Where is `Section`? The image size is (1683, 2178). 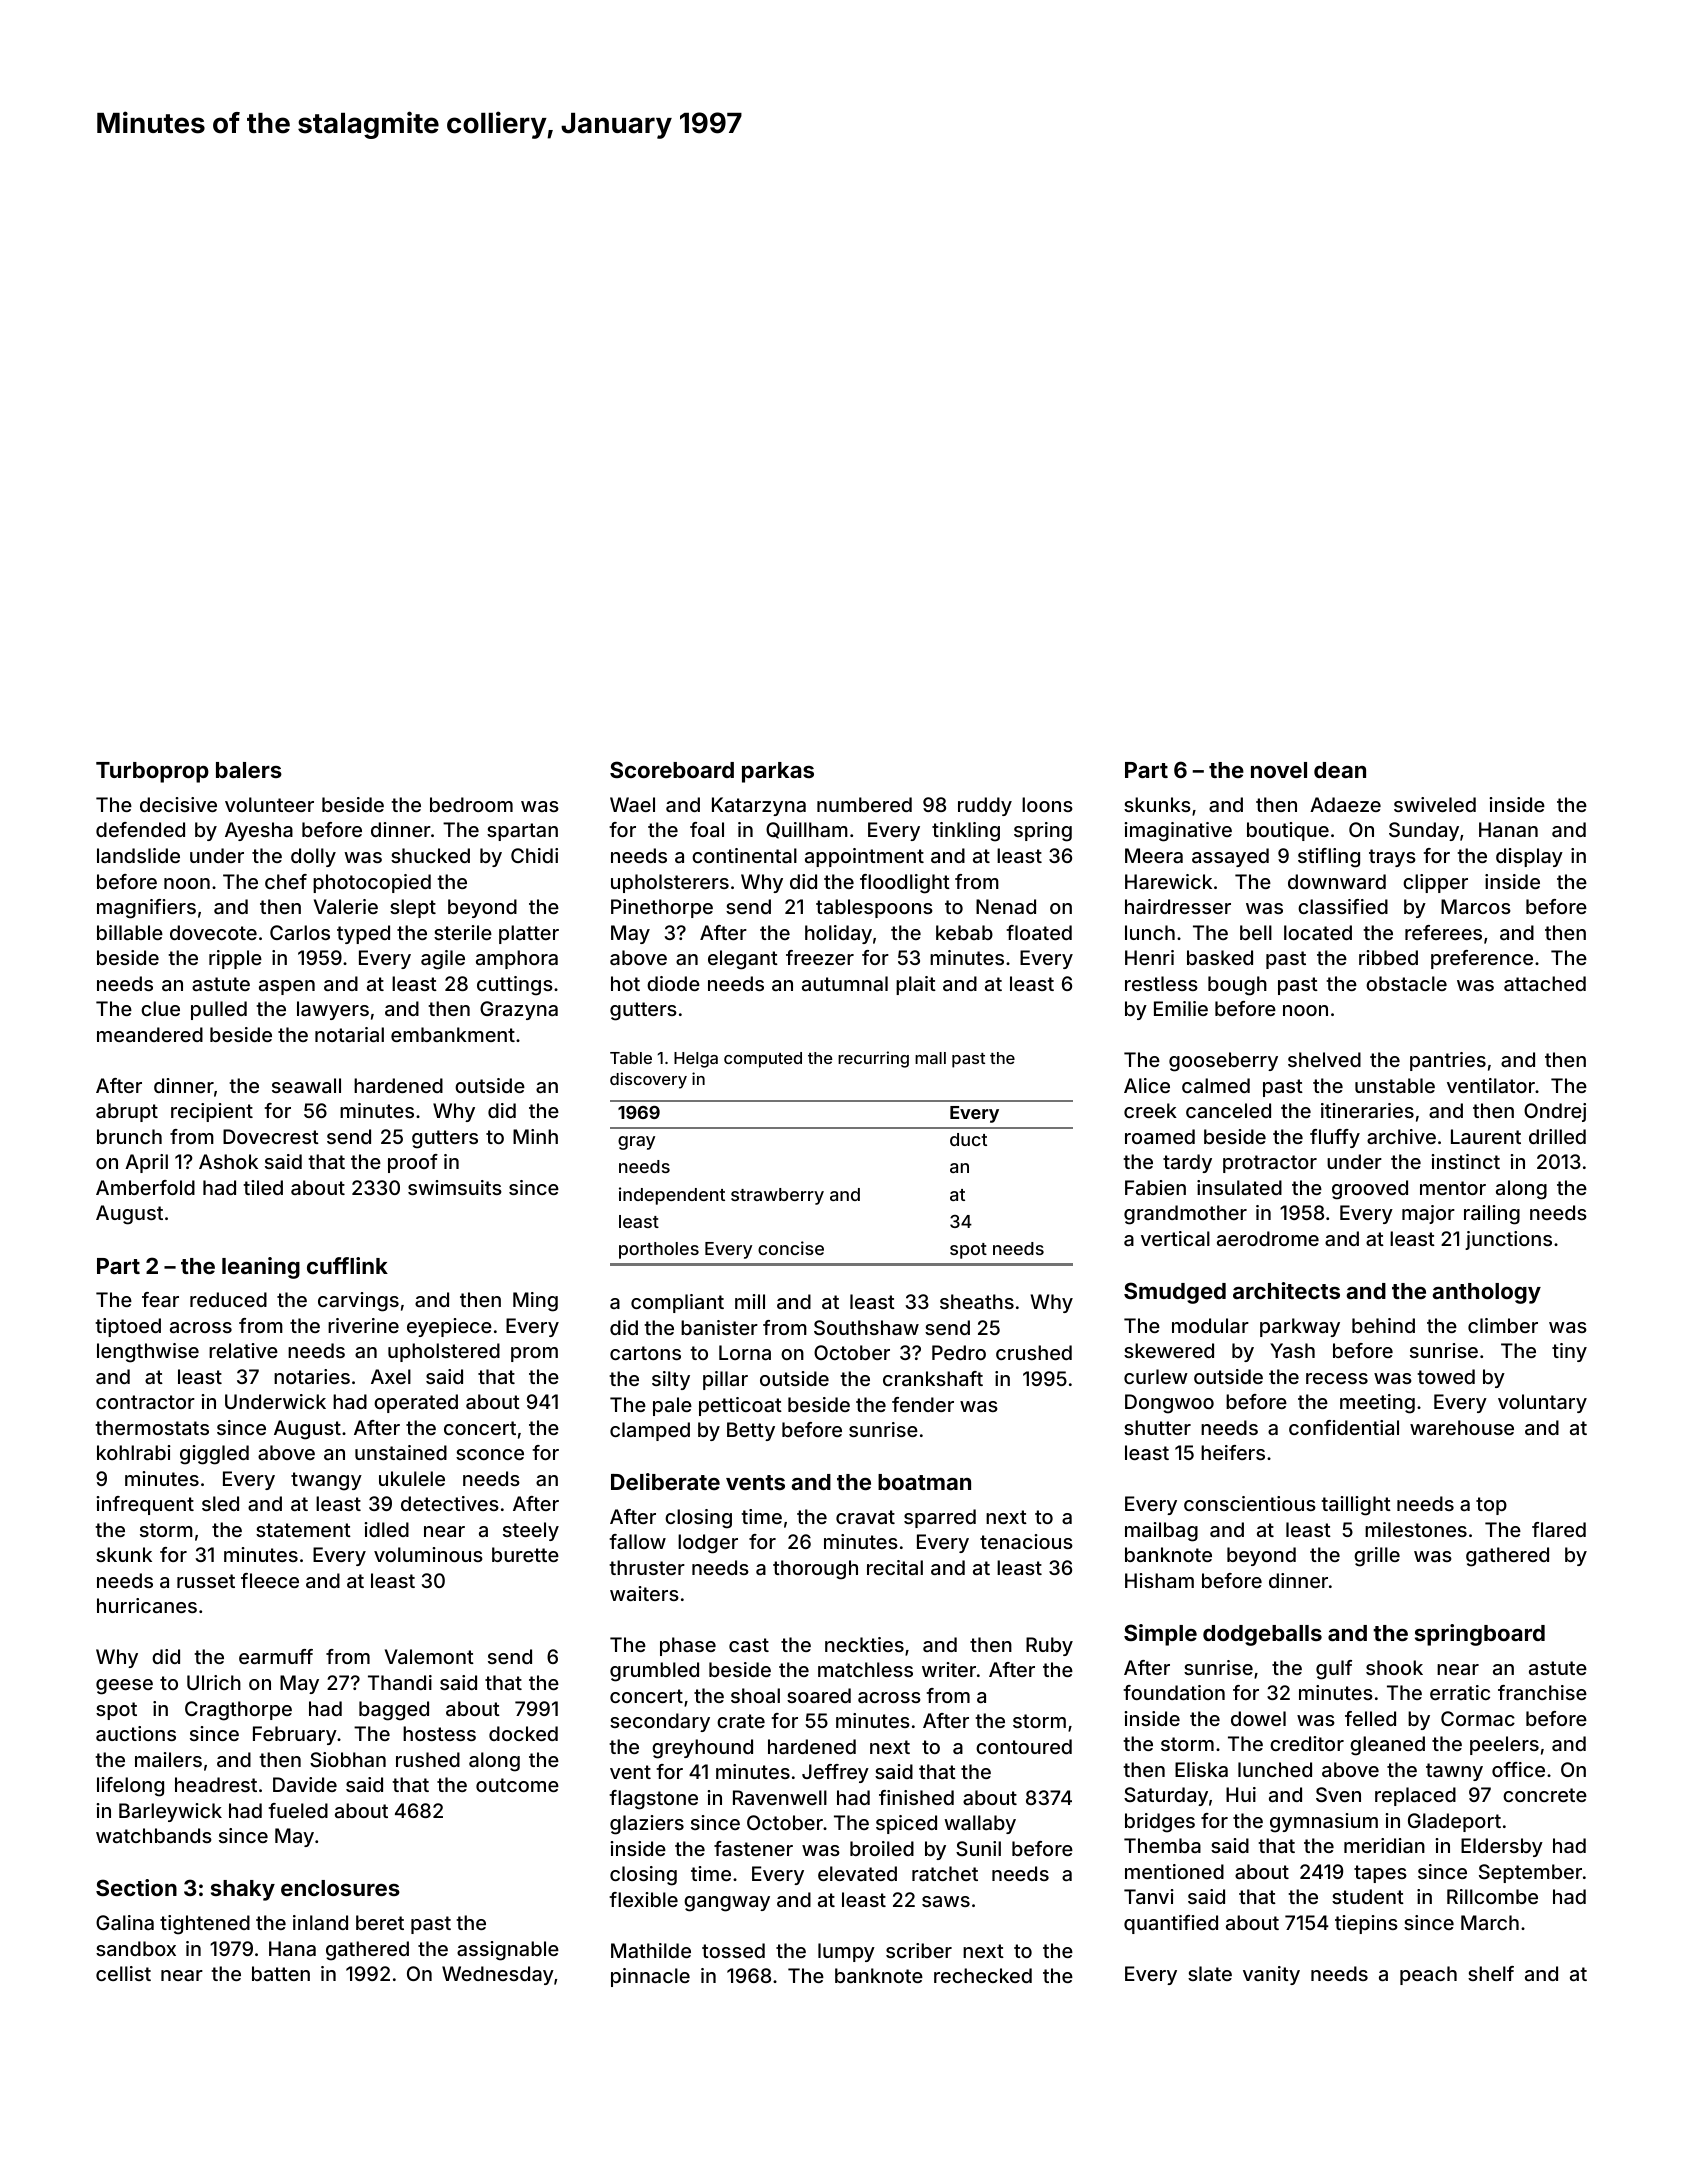 Section is located at coordinates (136, 1887).
